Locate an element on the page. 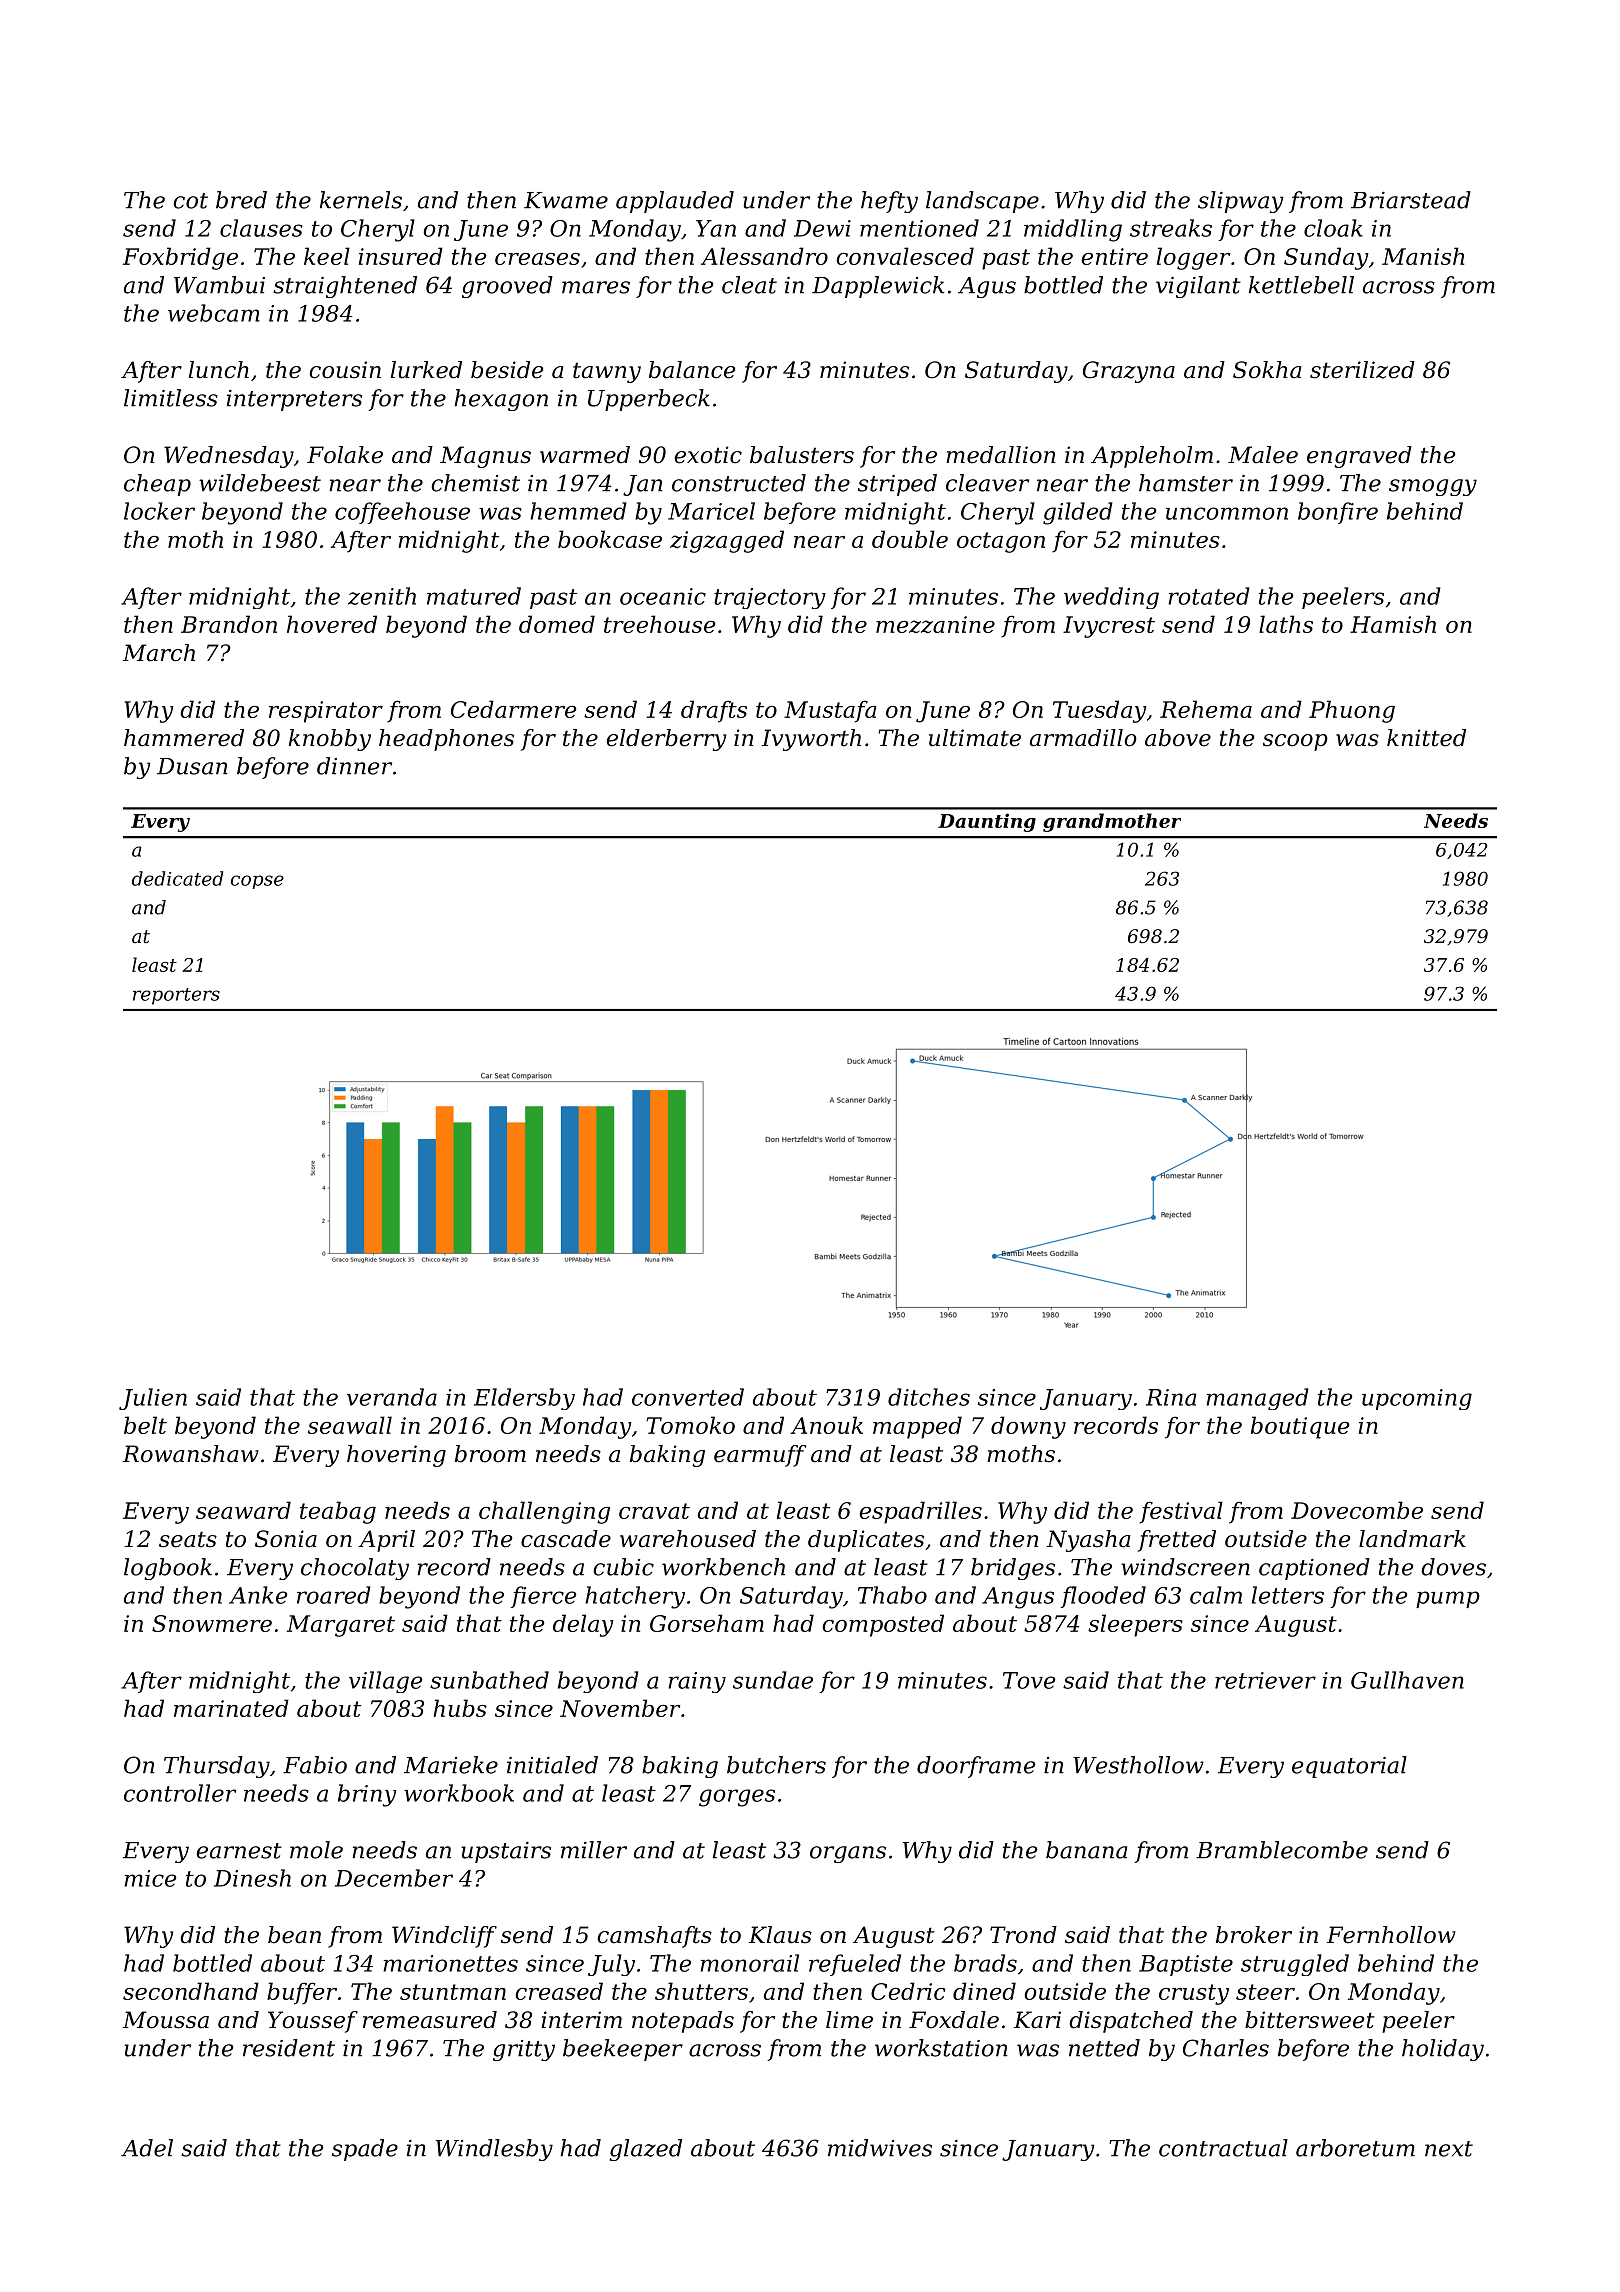  cloak is located at coordinates (1333, 228).
